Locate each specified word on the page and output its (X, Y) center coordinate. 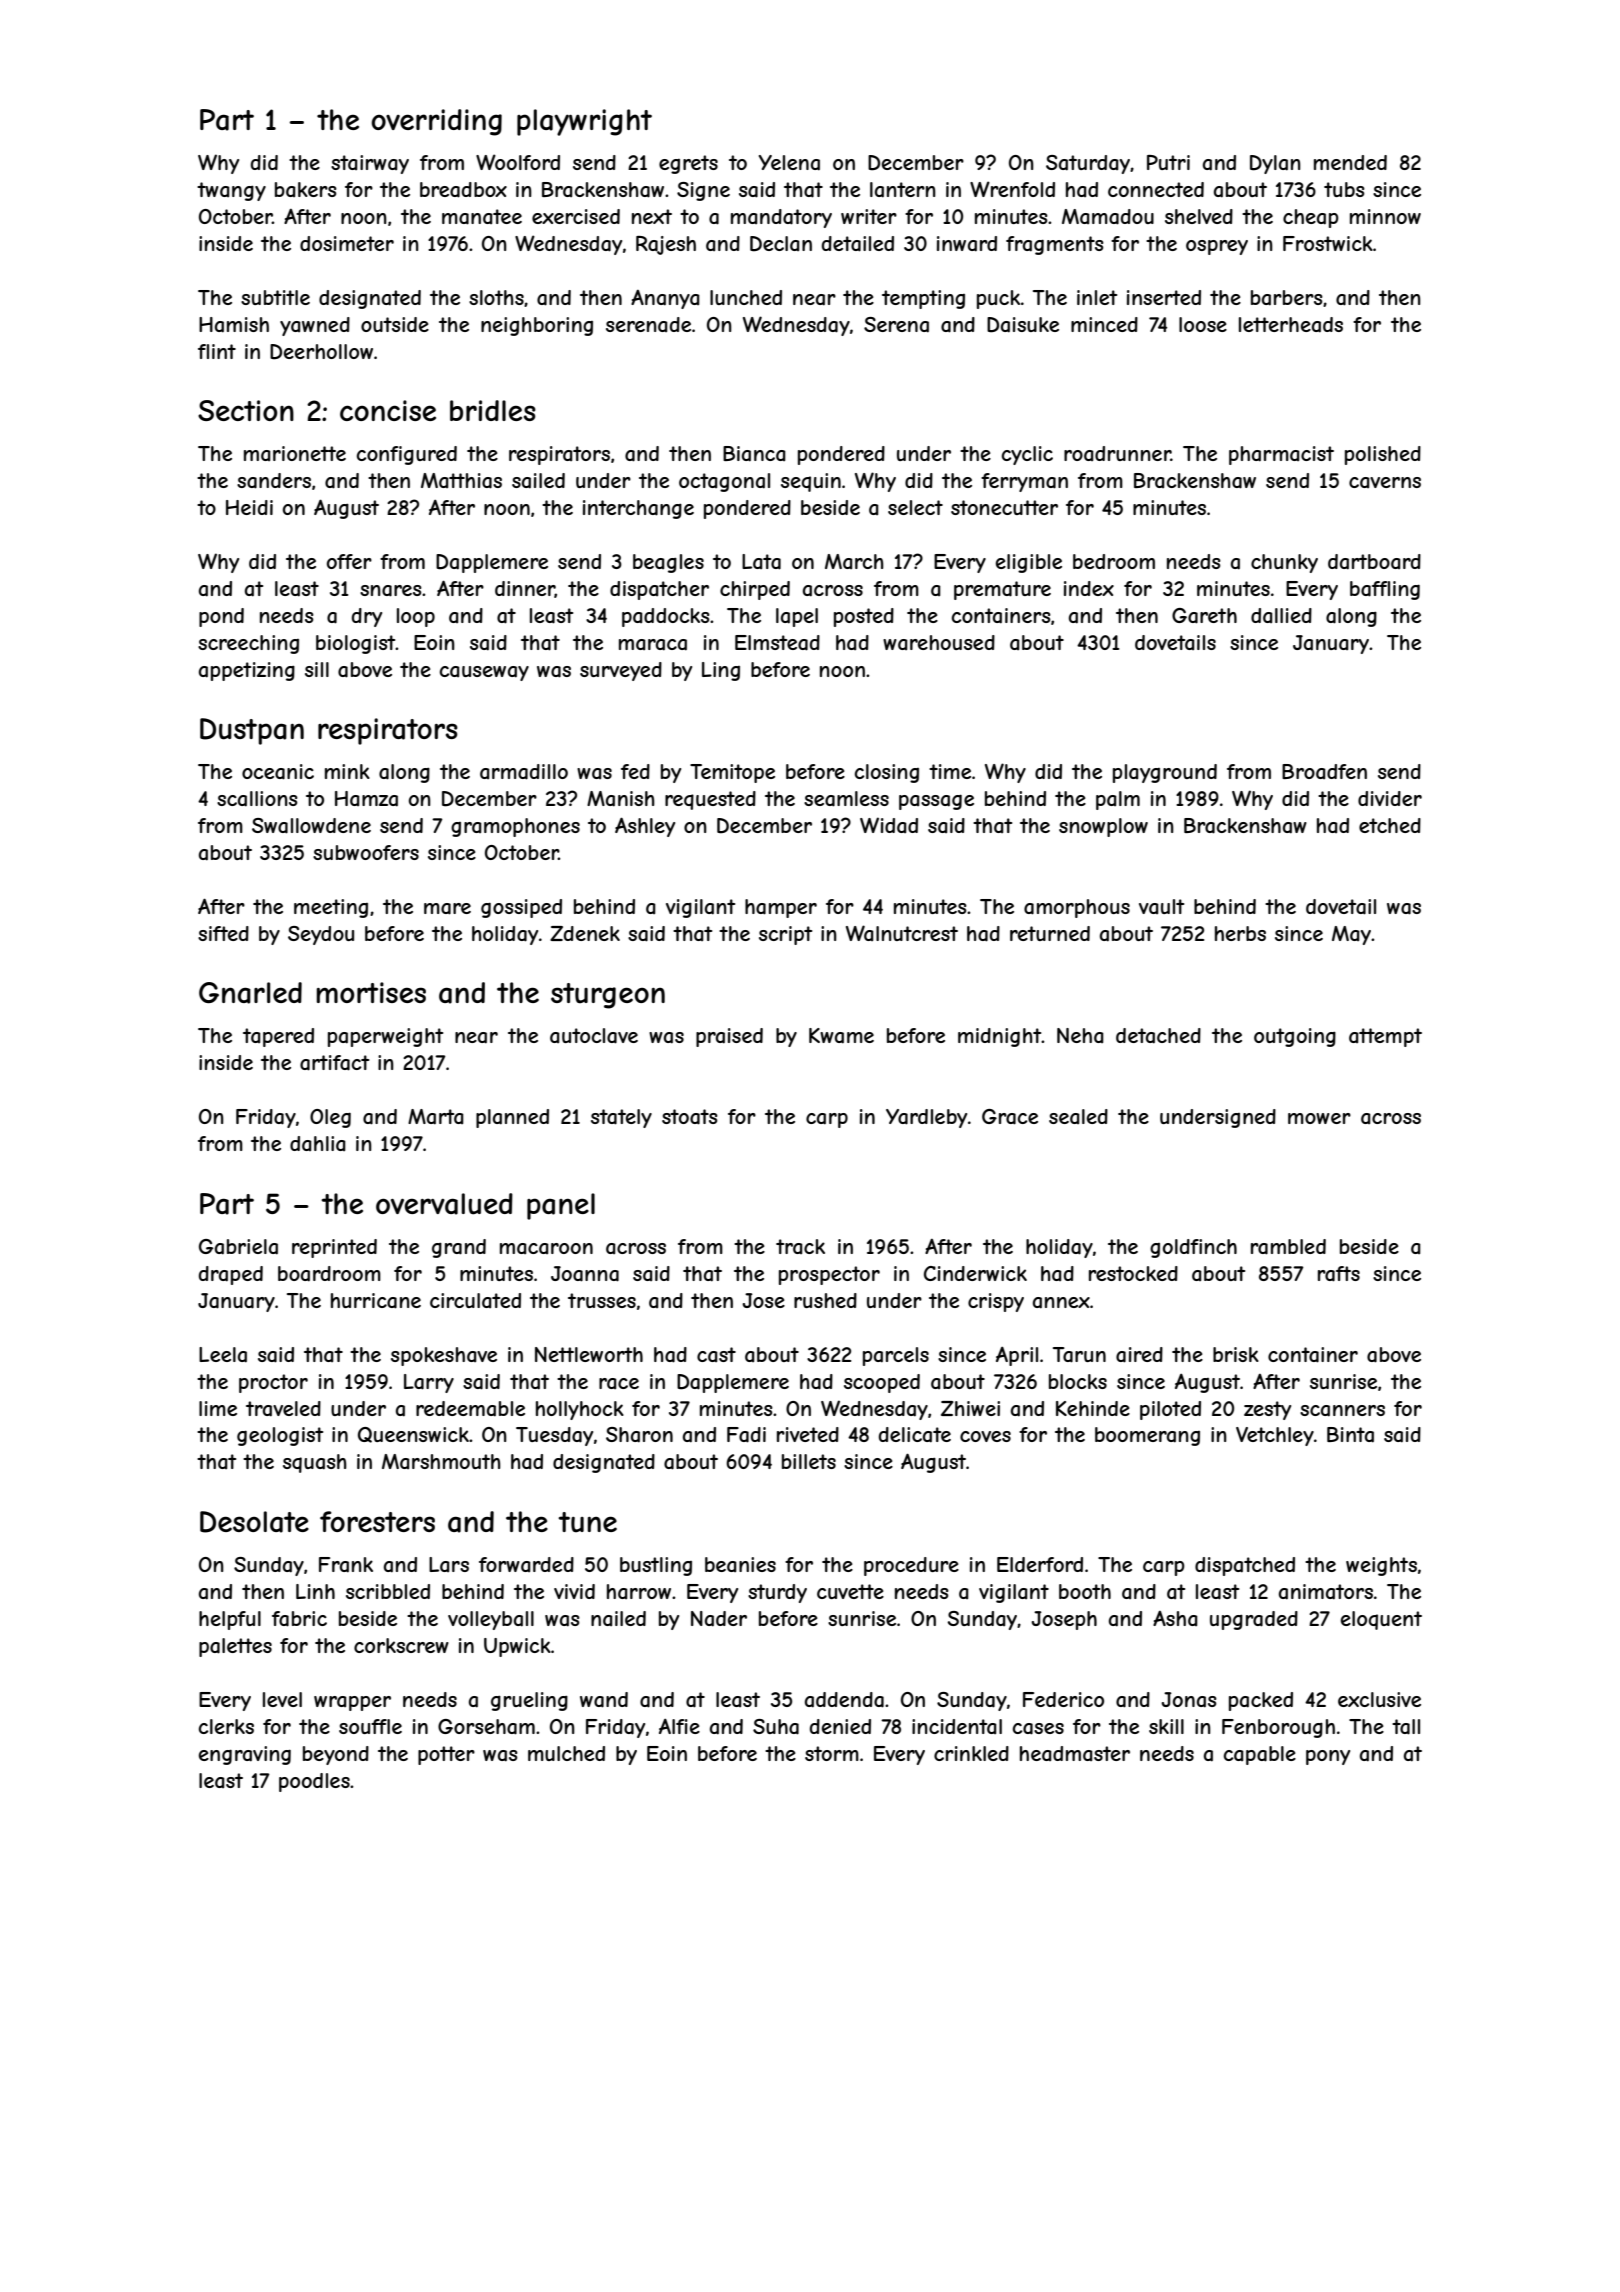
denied (840, 1726)
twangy (231, 191)
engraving (245, 1755)
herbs (1240, 933)
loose (1203, 324)
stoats (690, 1117)
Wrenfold (1012, 189)
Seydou (321, 935)
